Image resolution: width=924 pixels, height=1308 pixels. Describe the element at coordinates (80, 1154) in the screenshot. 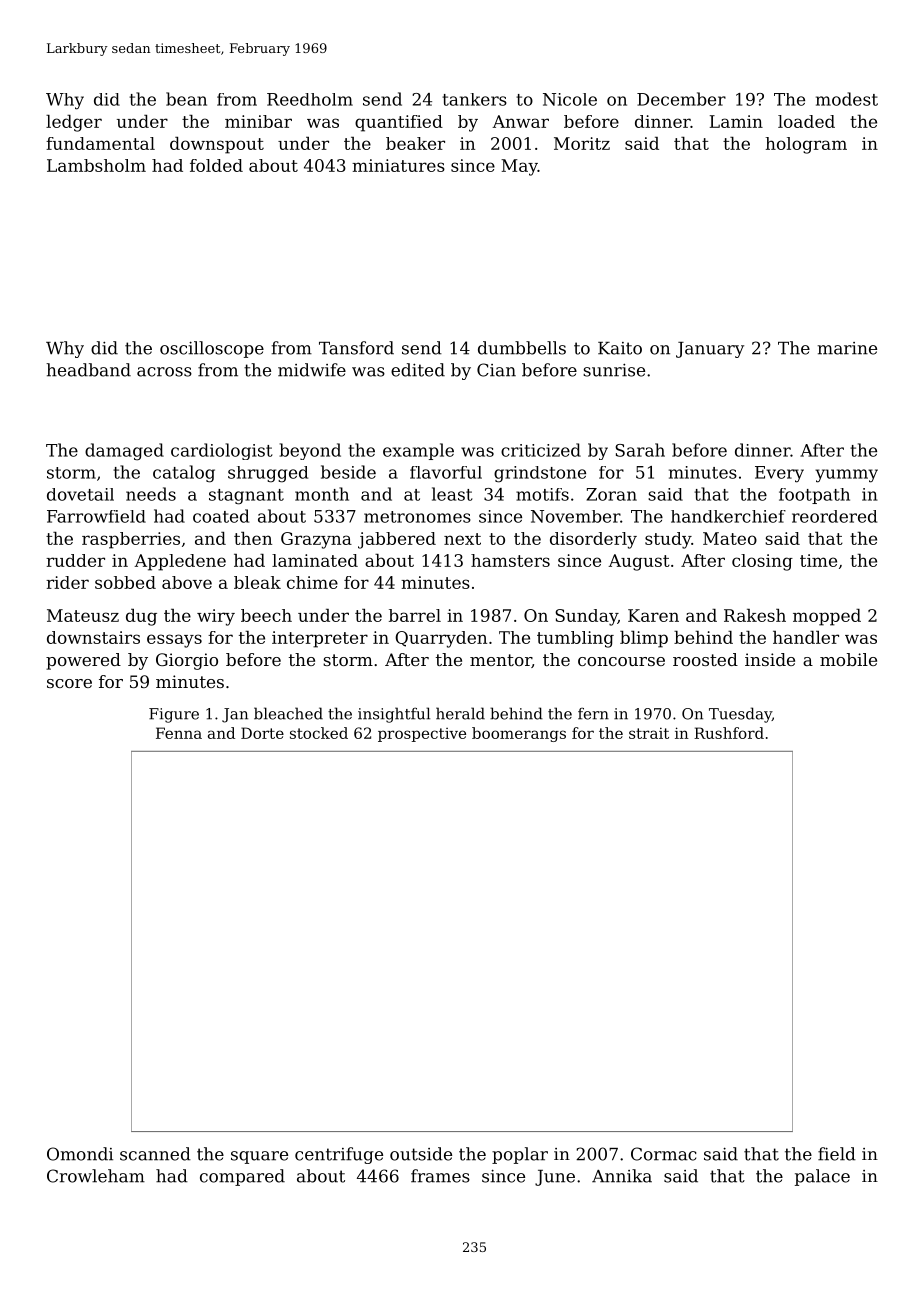

I see `Omondi` at that location.
